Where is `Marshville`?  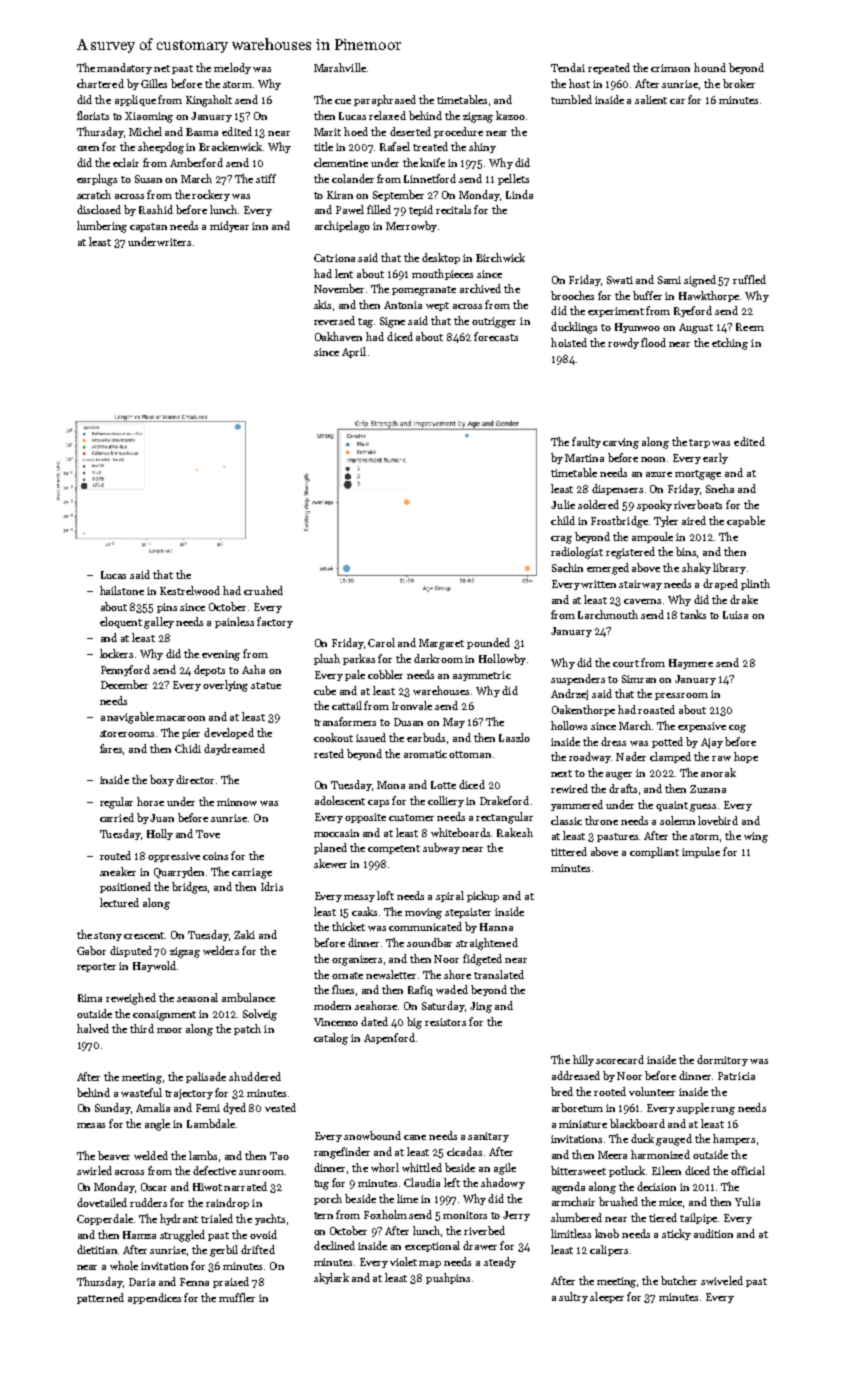 Marshville is located at coordinates (340, 67).
